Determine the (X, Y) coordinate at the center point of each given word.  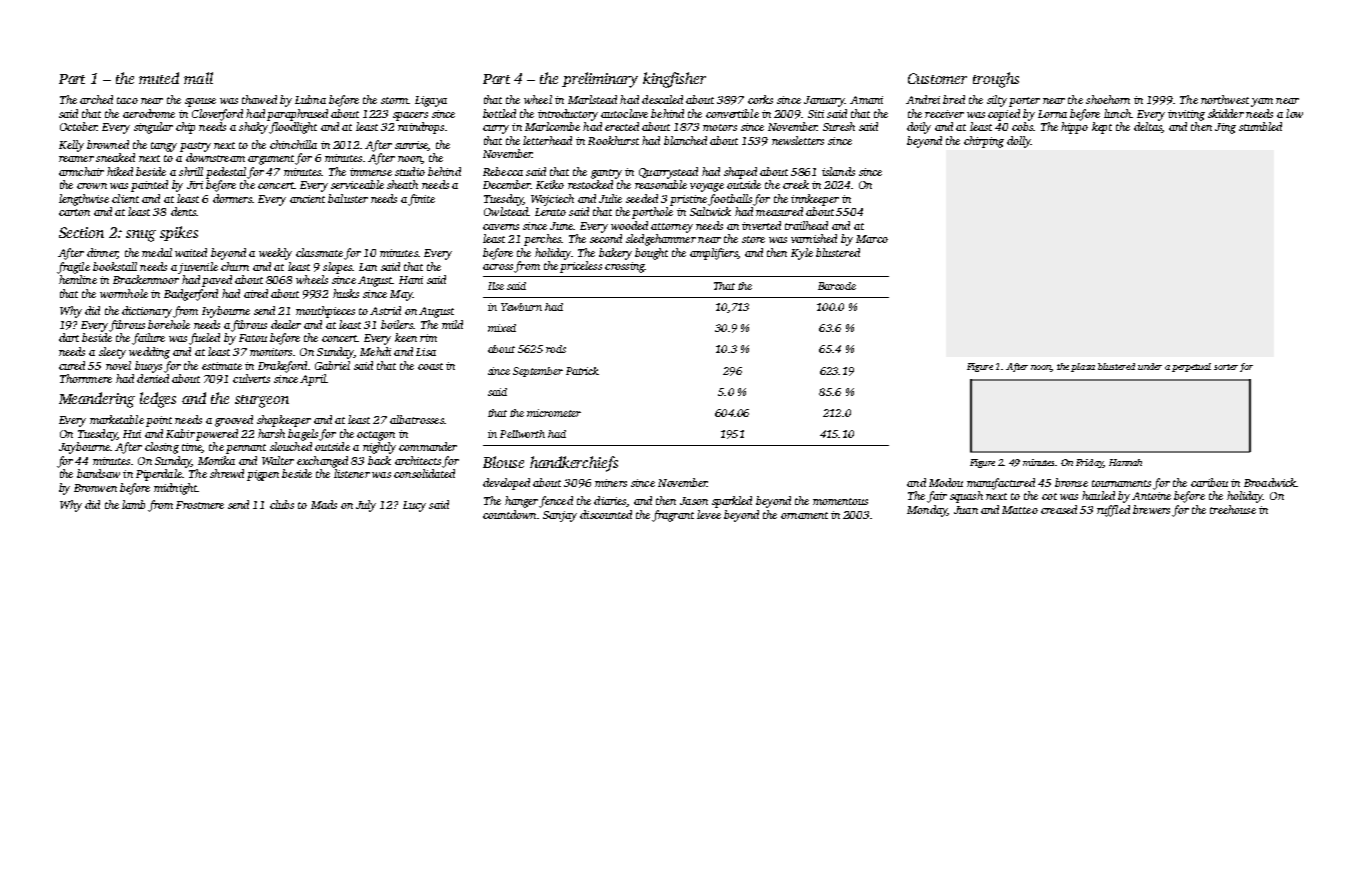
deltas (1148, 127)
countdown (509, 514)
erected (622, 126)
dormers (232, 198)
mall (198, 78)
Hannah (1125, 462)
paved (217, 281)
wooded (629, 225)
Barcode (837, 286)
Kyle (802, 254)
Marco (872, 239)
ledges (158, 400)
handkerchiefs (574, 464)
